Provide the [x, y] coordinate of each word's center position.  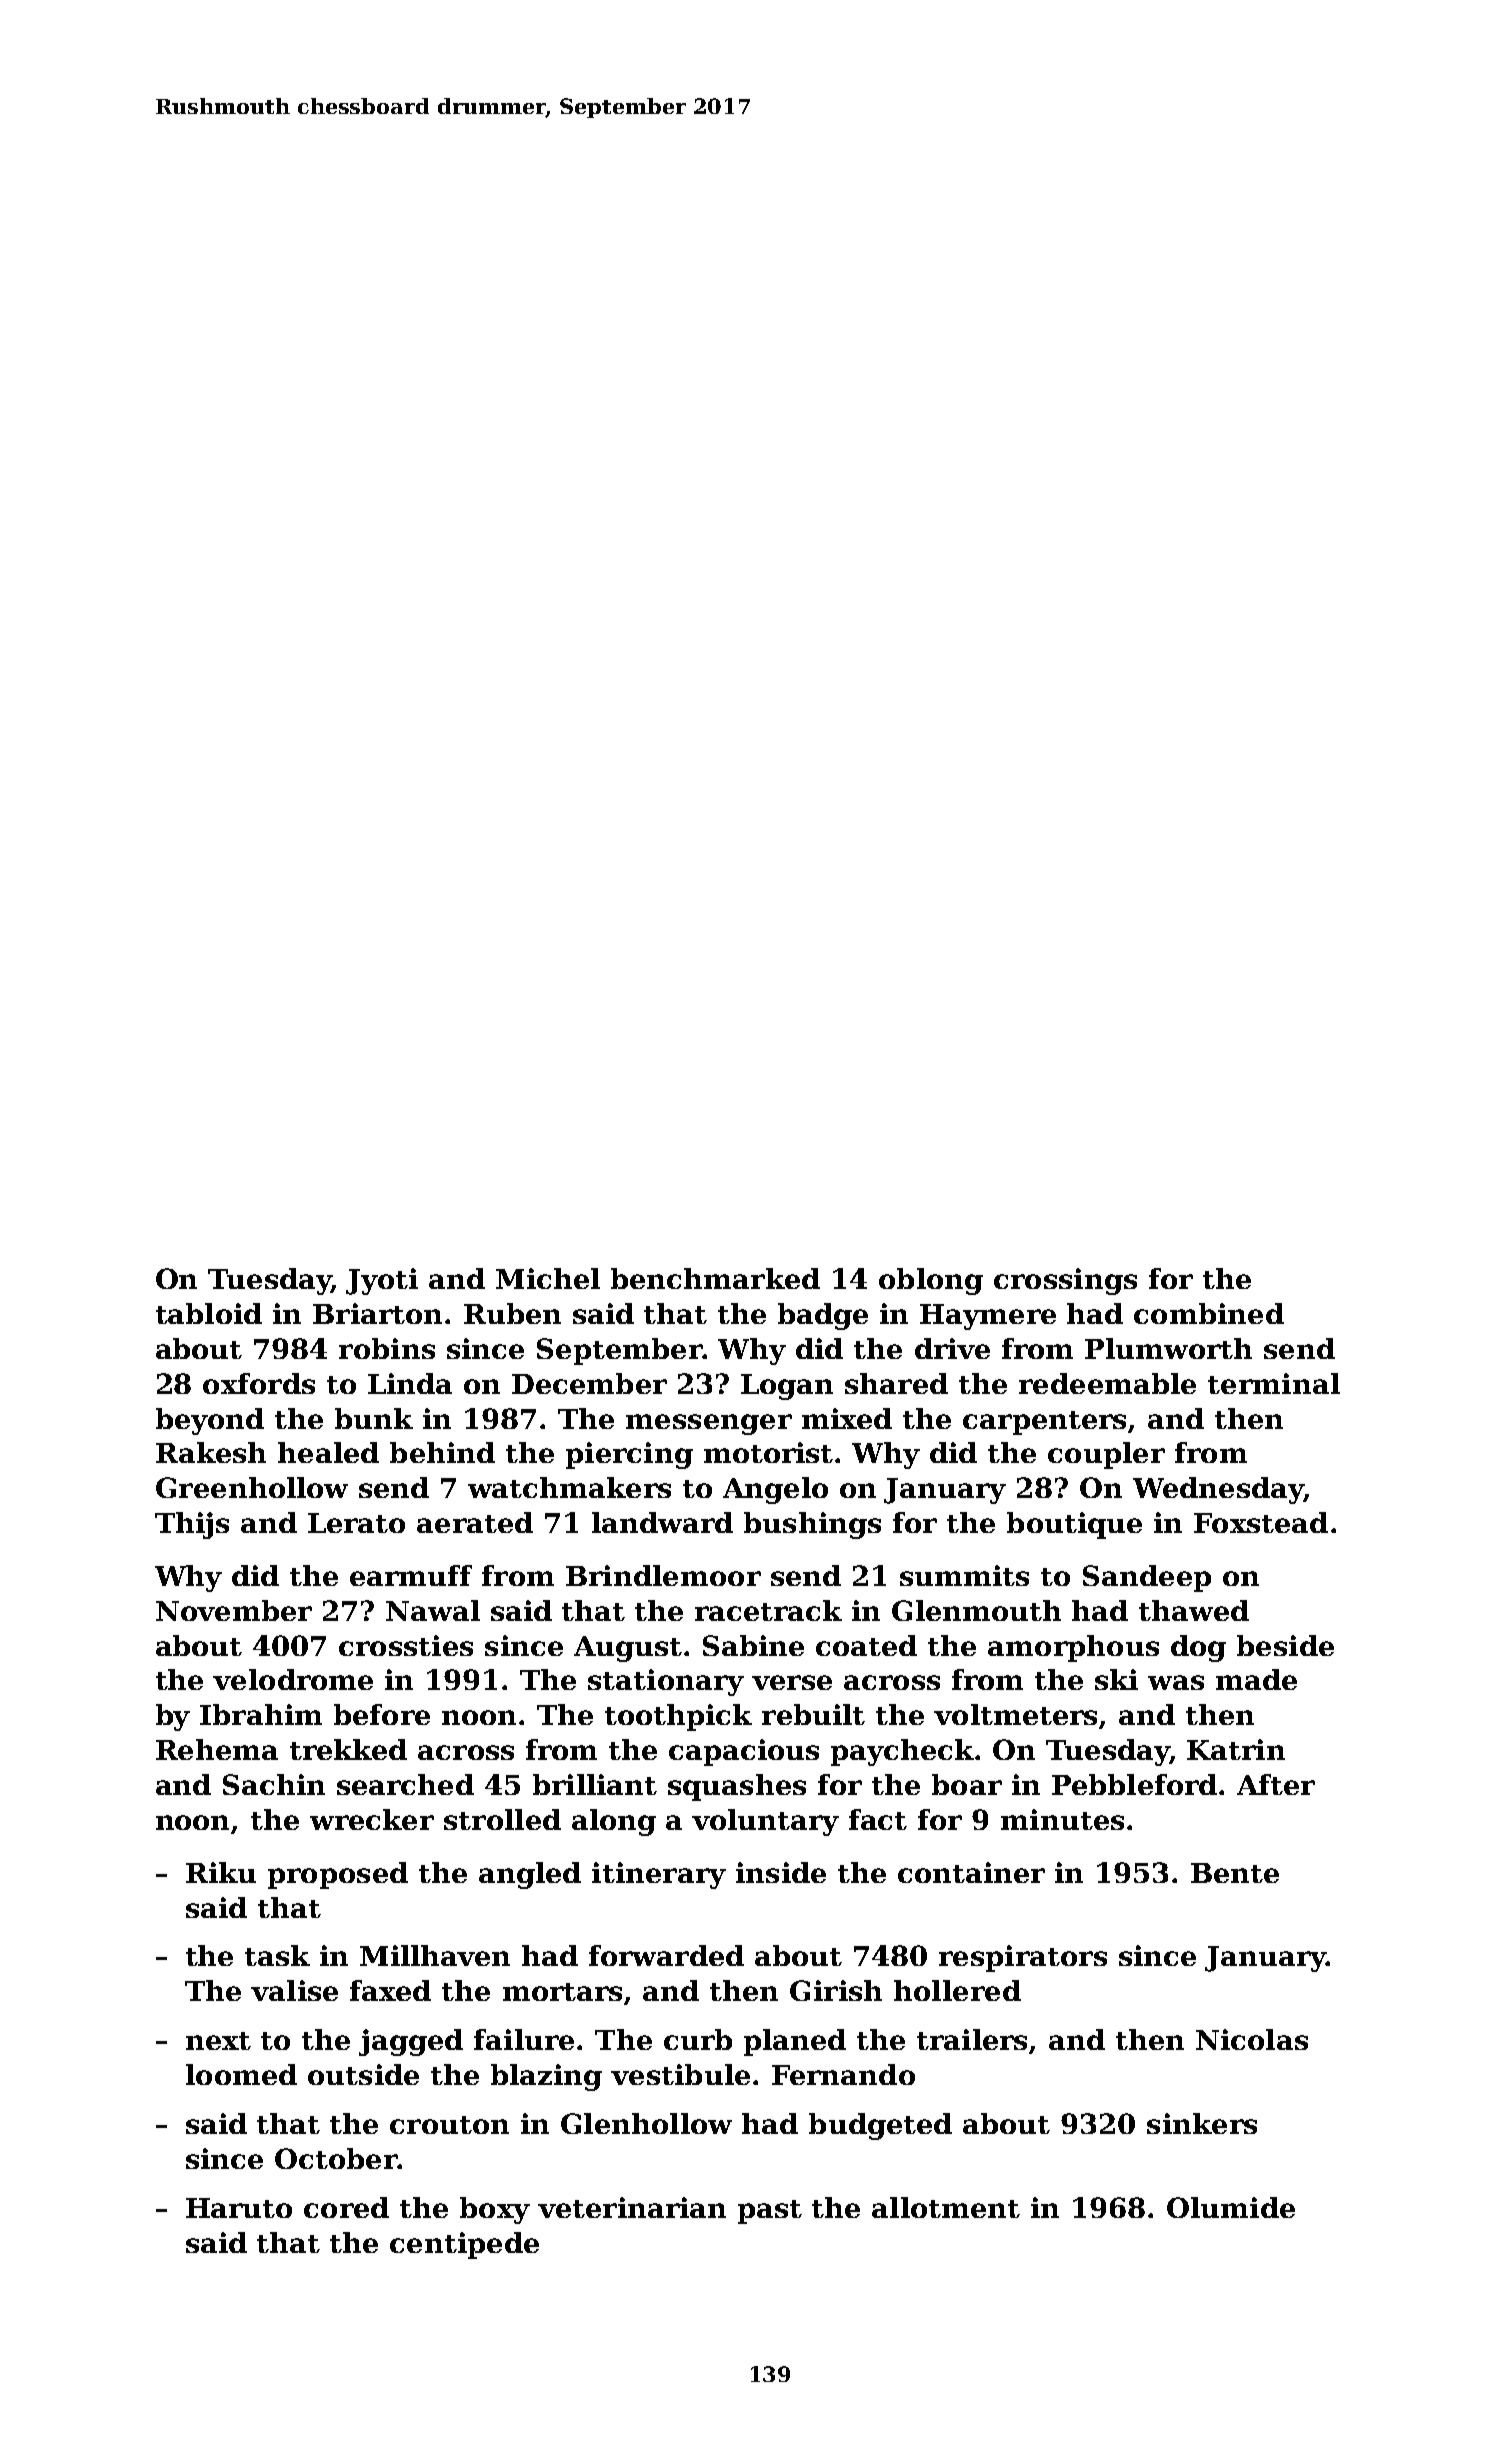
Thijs [192, 1525]
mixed [847, 1418]
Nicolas [1252, 2039]
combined [1209, 1313]
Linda [410, 1383]
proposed [338, 1875]
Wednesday [1218, 1490]
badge [823, 1316]
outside [363, 2074]
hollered [957, 1990]
